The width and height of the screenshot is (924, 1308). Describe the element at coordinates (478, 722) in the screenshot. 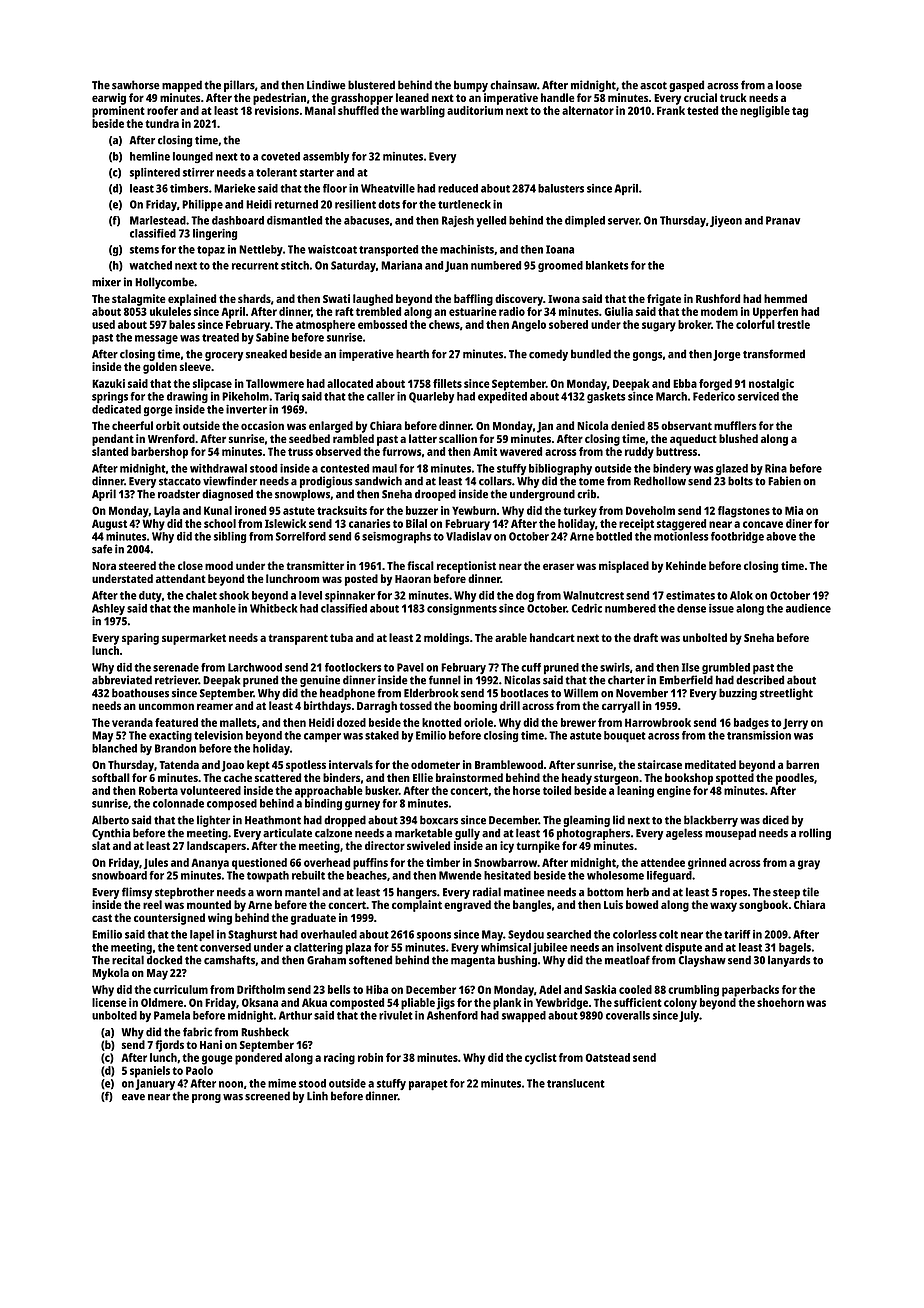

I see `oriole` at that location.
